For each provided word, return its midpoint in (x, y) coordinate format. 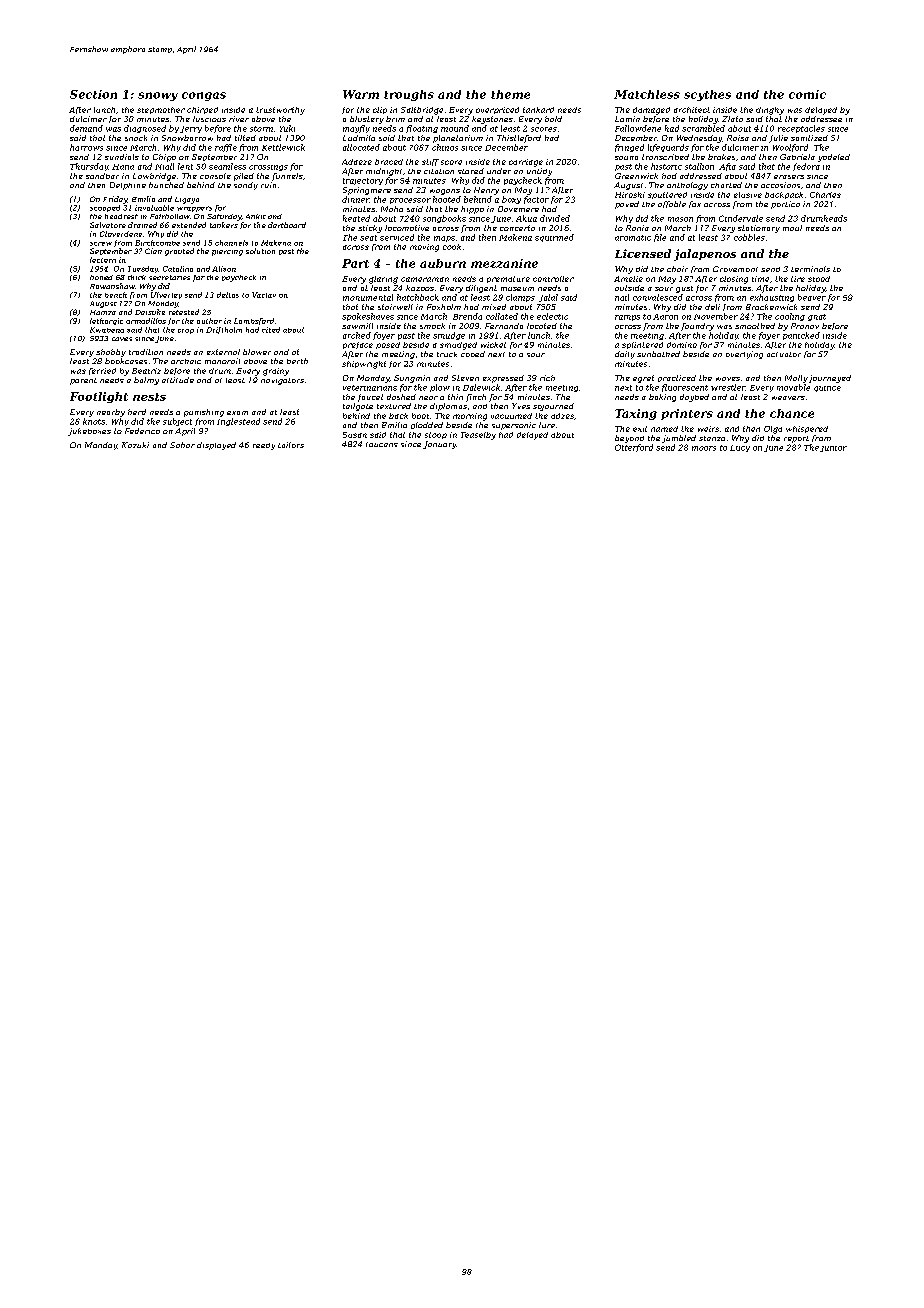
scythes (707, 95)
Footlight (99, 397)
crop (186, 331)
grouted (179, 252)
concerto (517, 228)
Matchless (647, 94)
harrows (86, 147)
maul (792, 228)
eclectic (552, 316)
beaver (812, 297)
